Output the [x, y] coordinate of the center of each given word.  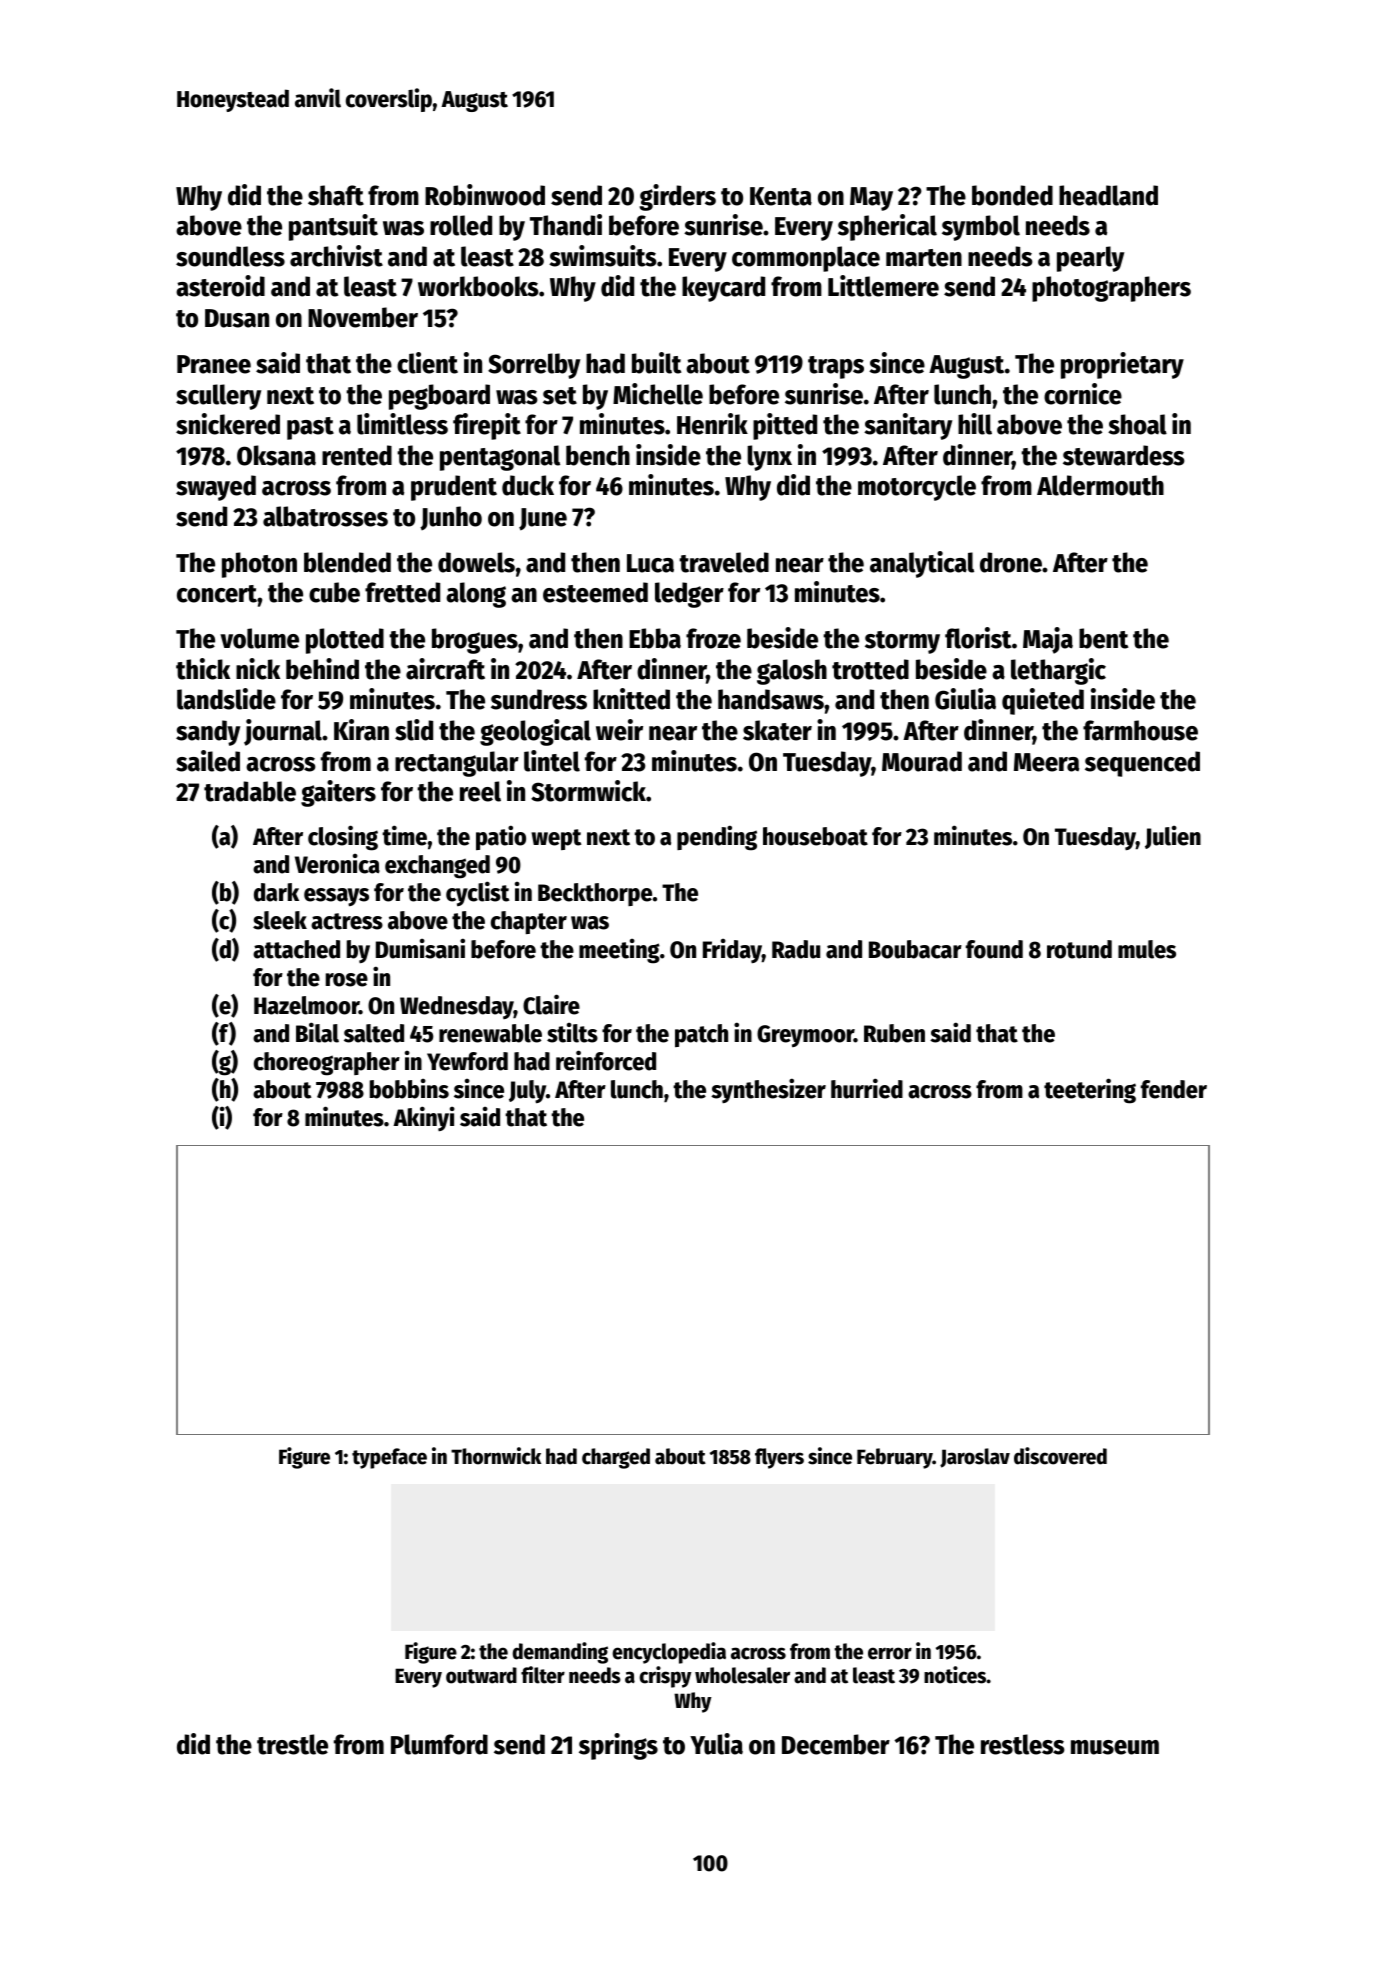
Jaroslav [975, 1458]
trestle [292, 1744]
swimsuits [603, 256]
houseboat [815, 836]
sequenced [1142, 764]
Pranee [214, 364]
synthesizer [768, 1090]
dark [276, 892]
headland [1108, 195]
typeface [389, 1458]
